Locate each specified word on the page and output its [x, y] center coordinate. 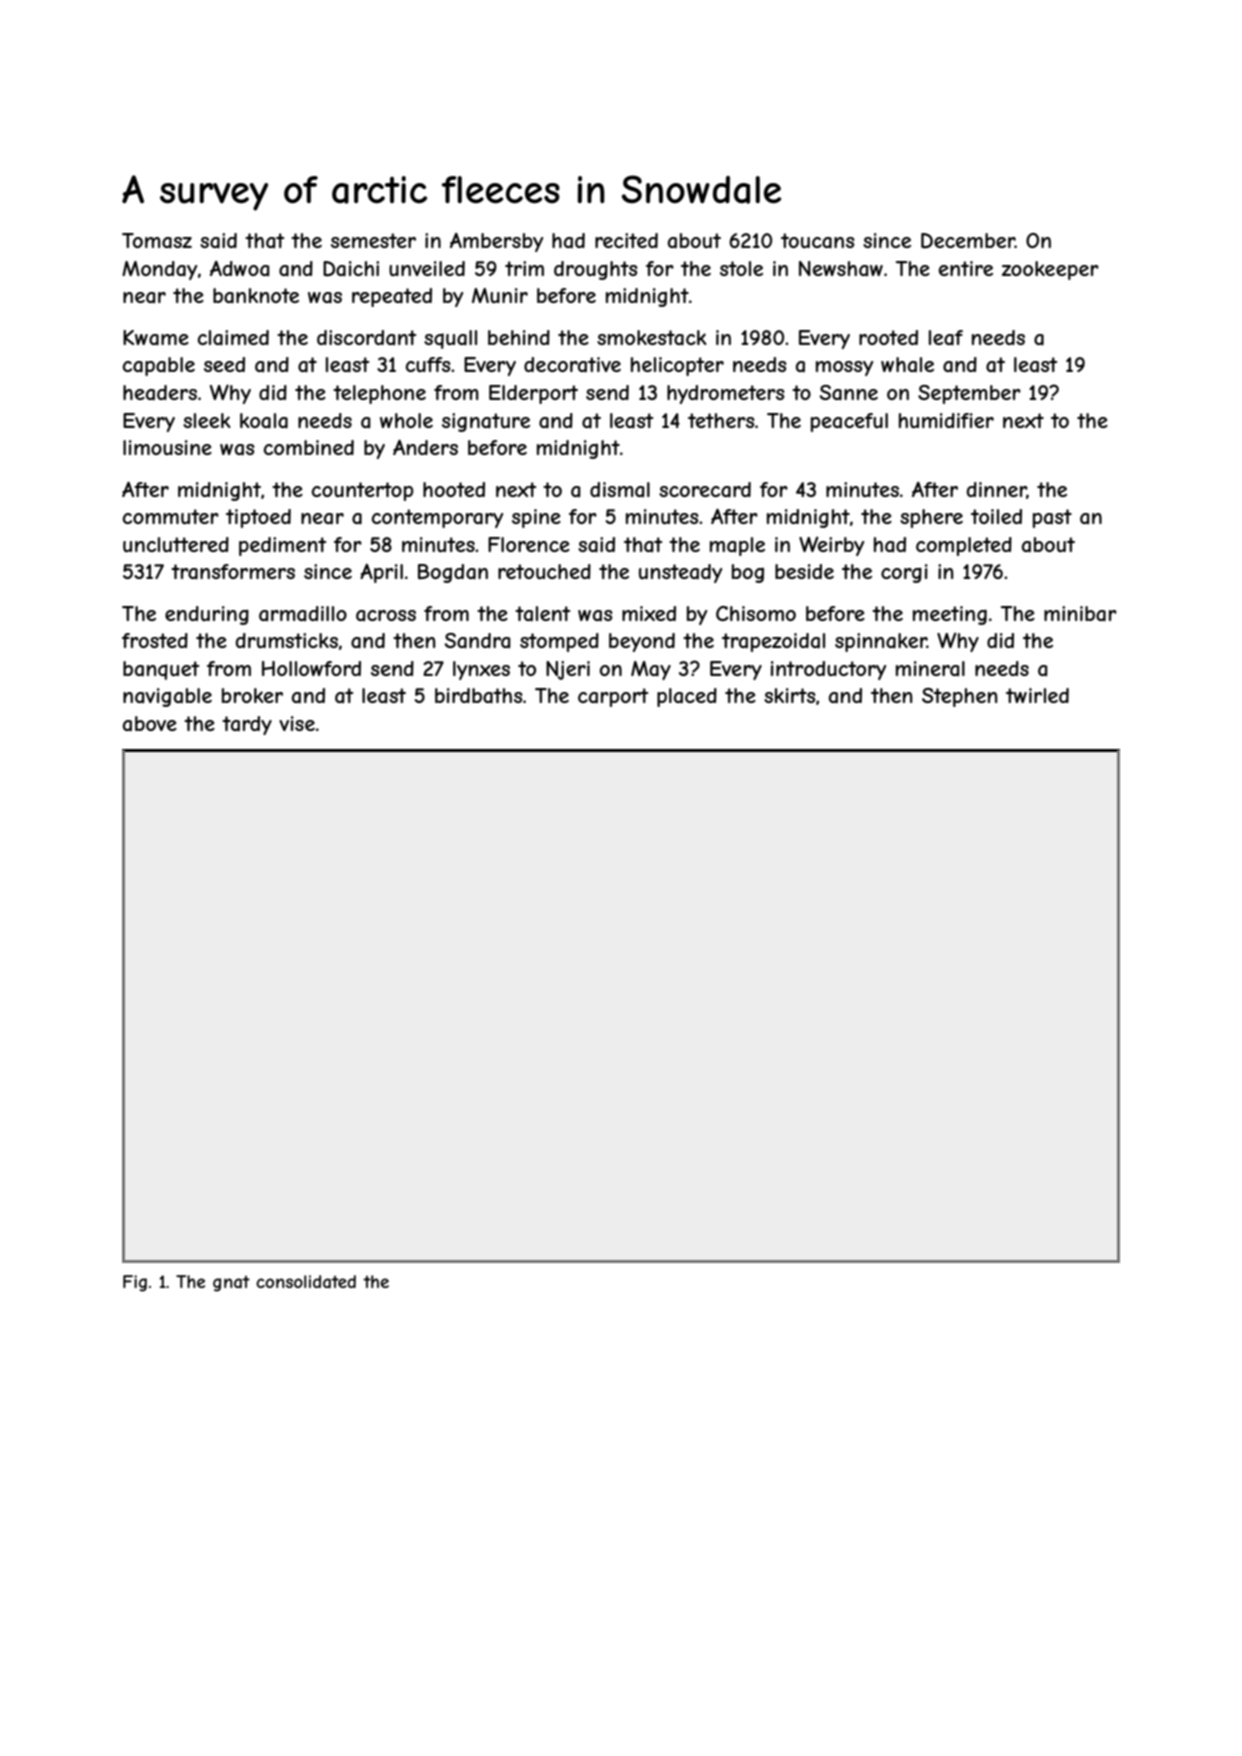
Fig [135, 1283]
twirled [1037, 695]
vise [297, 723]
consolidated [306, 1281]
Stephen [960, 697]
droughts [596, 270]
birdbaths [479, 696]
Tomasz [157, 241]
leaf [946, 338]
